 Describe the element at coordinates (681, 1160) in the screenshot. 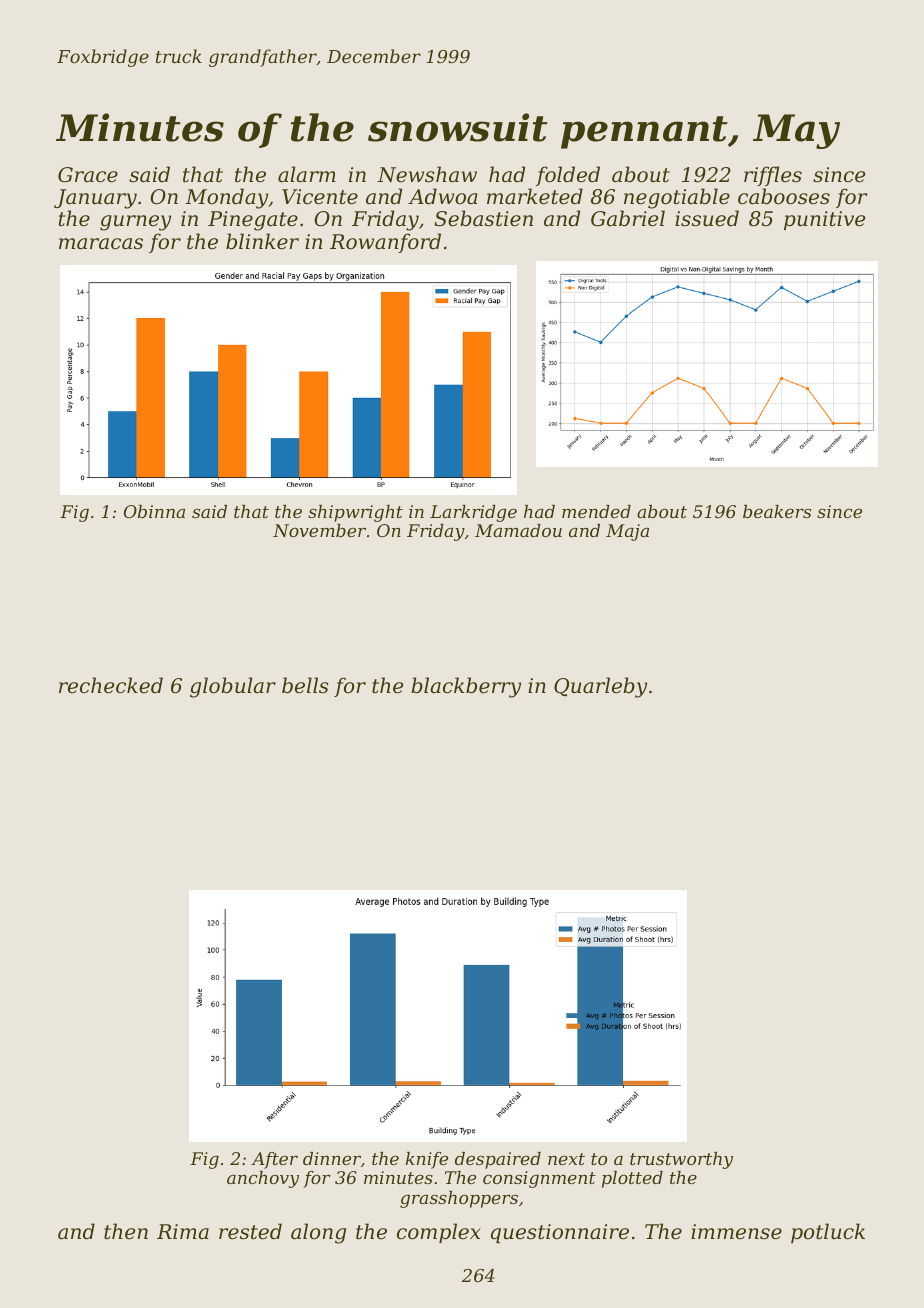

I see `trustworthy` at that location.
